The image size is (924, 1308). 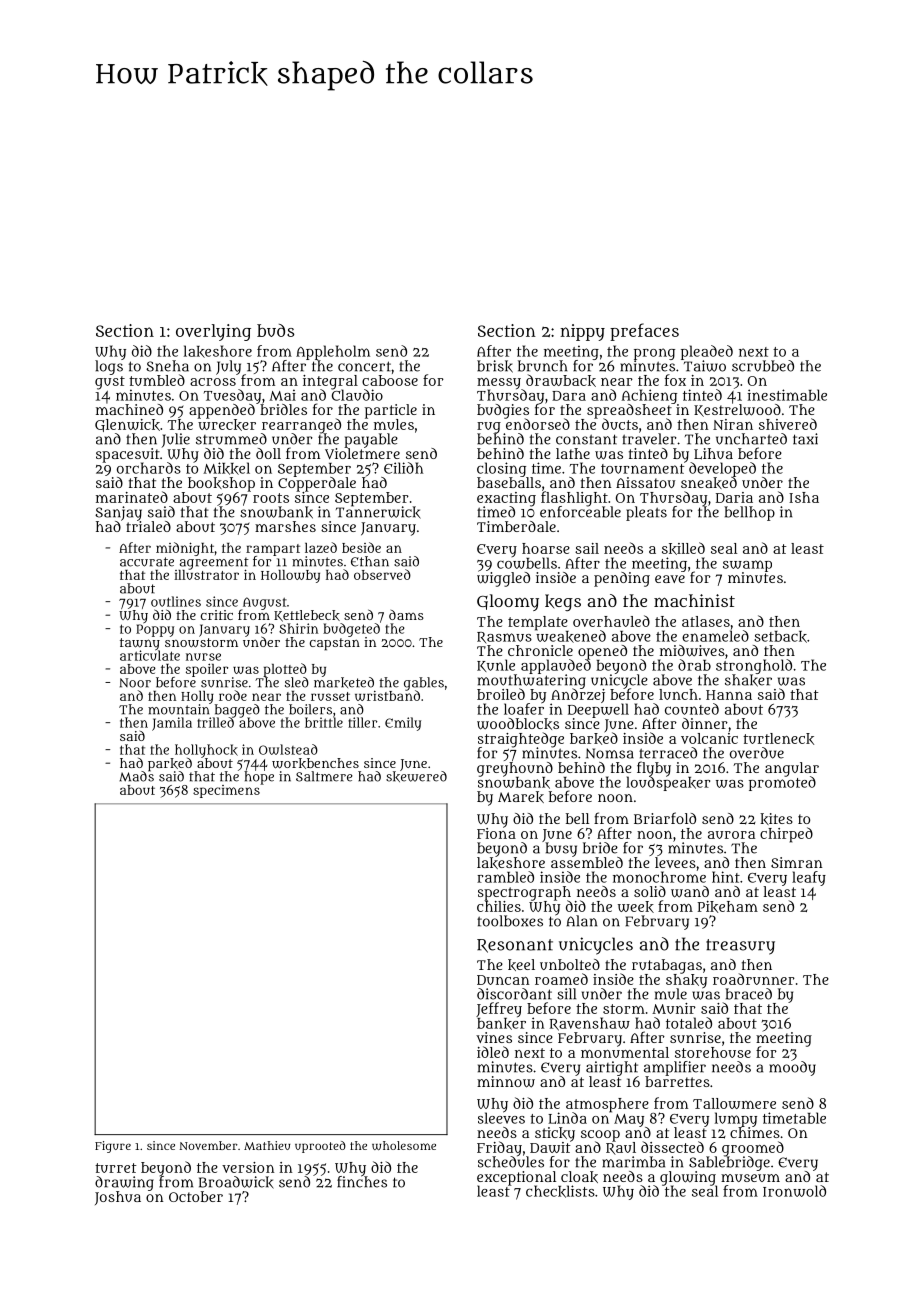 What do you see at coordinates (583, 332) in the screenshot?
I see `nippy` at bounding box center [583, 332].
